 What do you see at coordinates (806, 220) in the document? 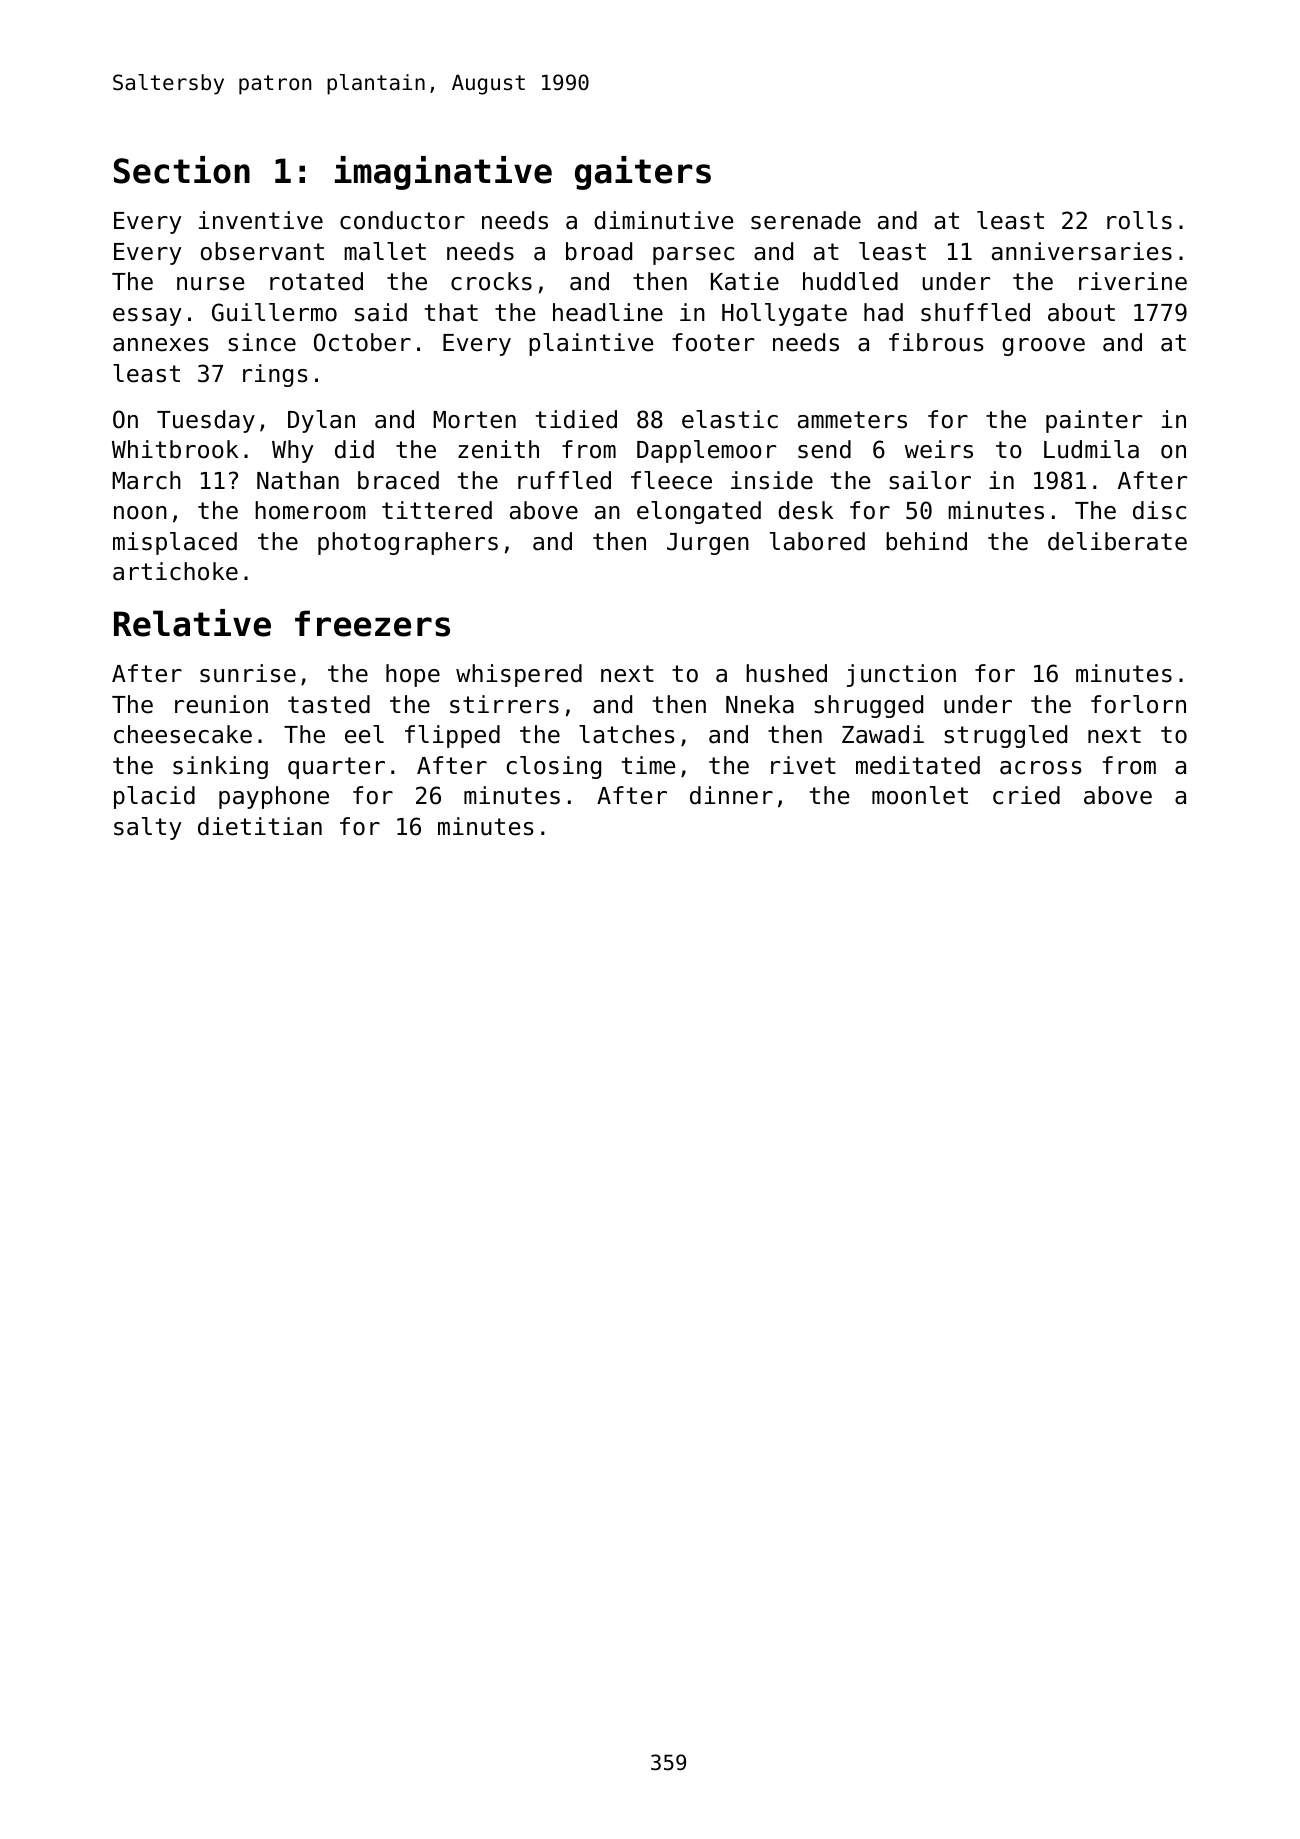
I see `serenade` at bounding box center [806, 220].
